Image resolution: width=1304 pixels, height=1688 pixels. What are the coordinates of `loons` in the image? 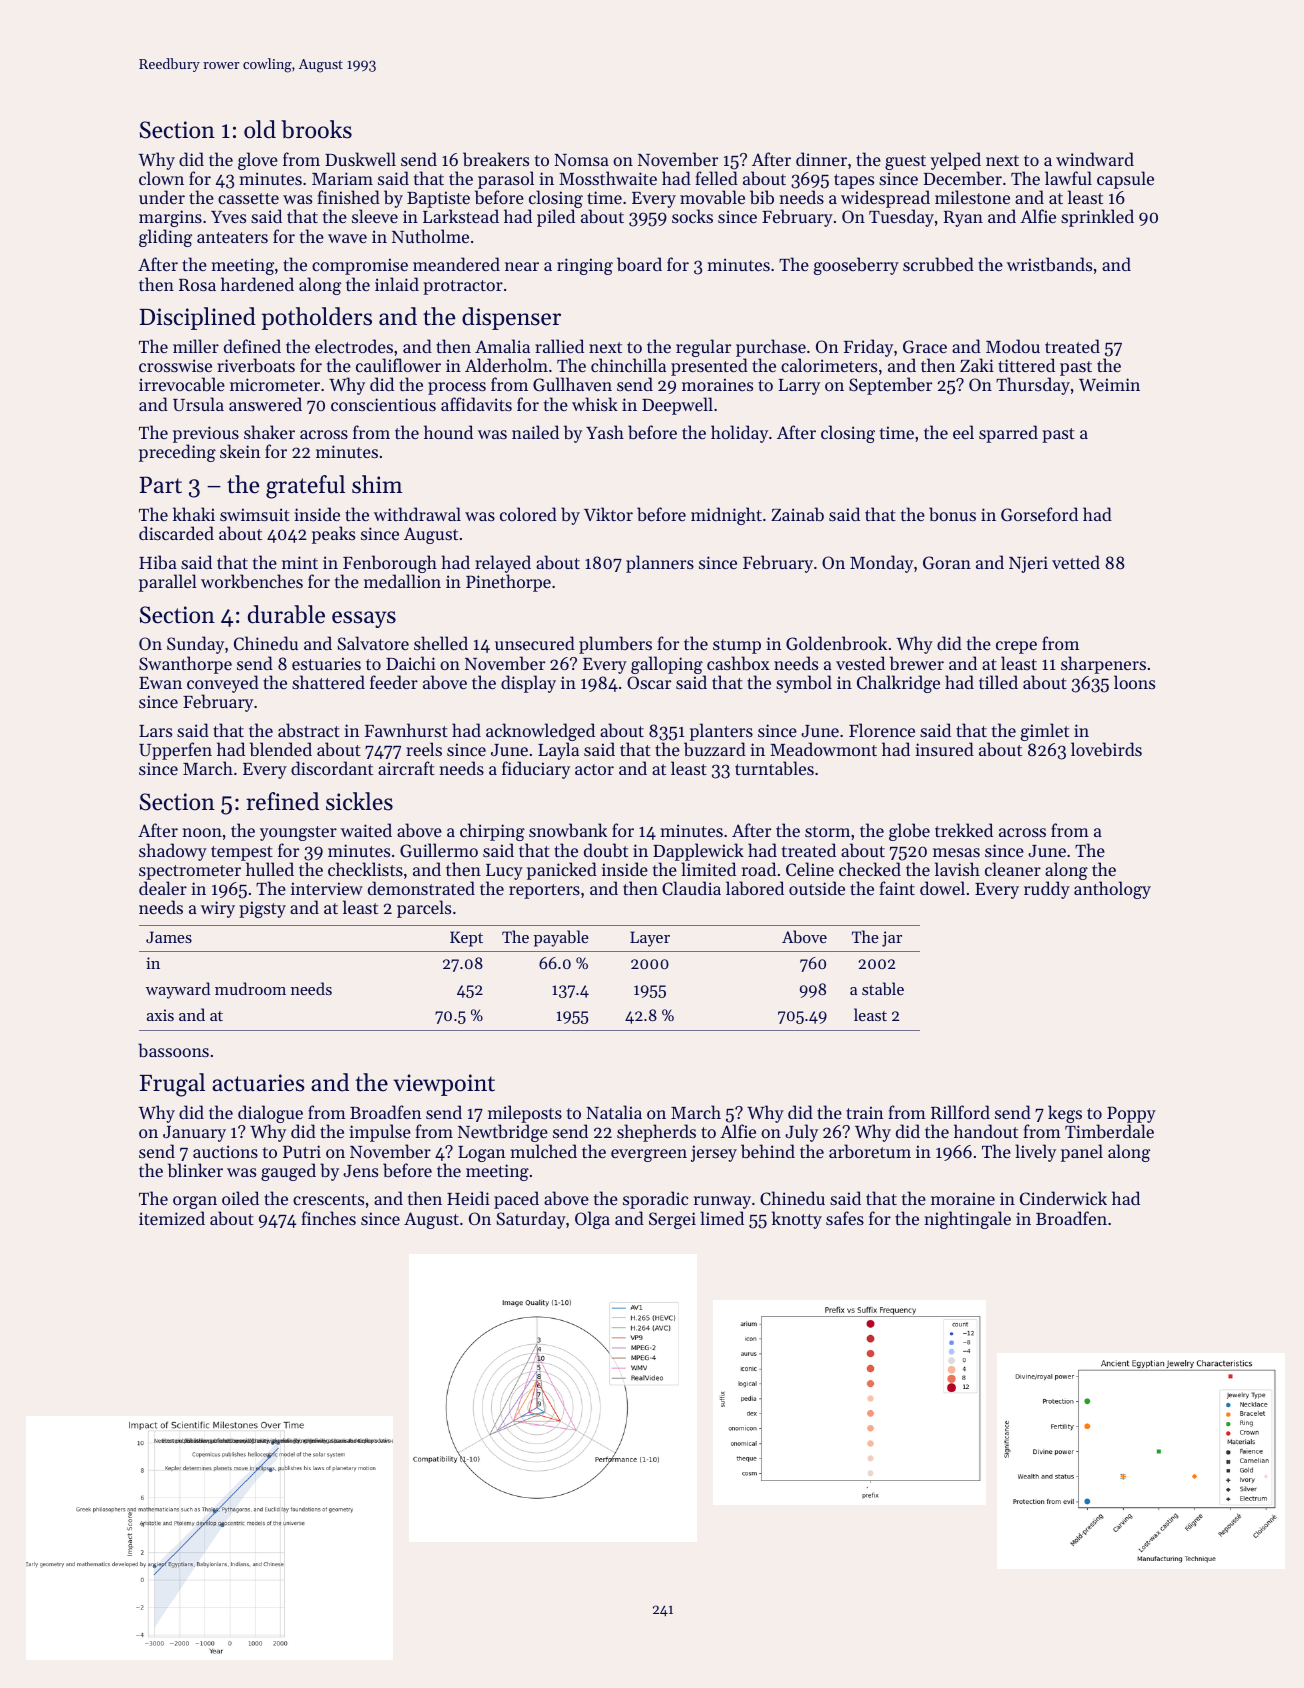 It's located at (1134, 682).
